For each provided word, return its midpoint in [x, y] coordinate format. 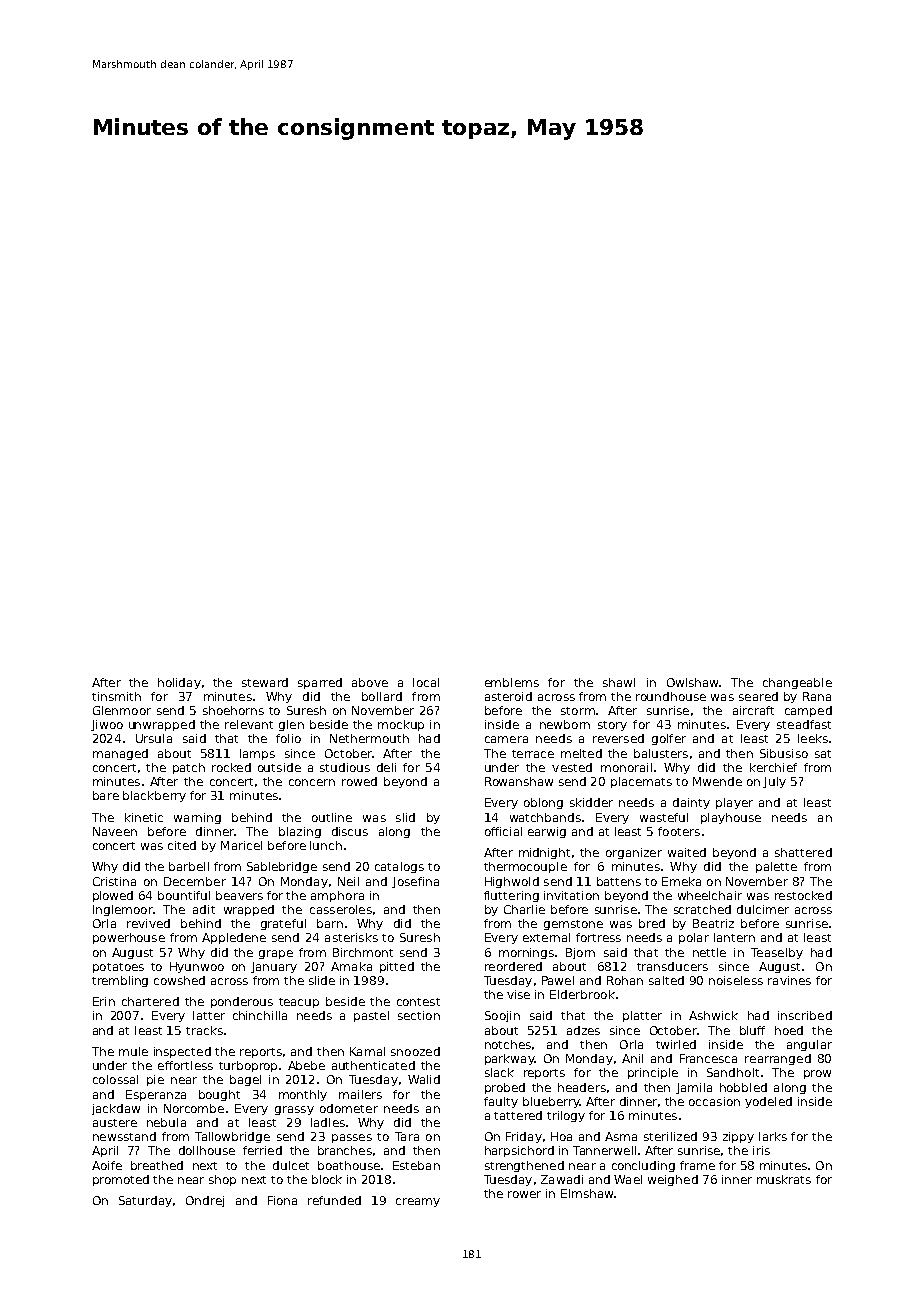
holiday [179, 683]
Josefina [415, 882]
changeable [797, 683]
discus [350, 831]
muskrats [784, 1179]
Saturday [145, 1201]
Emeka [681, 881]
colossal [115, 1079]
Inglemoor [123, 910]
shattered [803, 852]
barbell [189, 866]
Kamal [367, 1051]
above [370, 682]
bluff [752, 1030]
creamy [418, 1202]
